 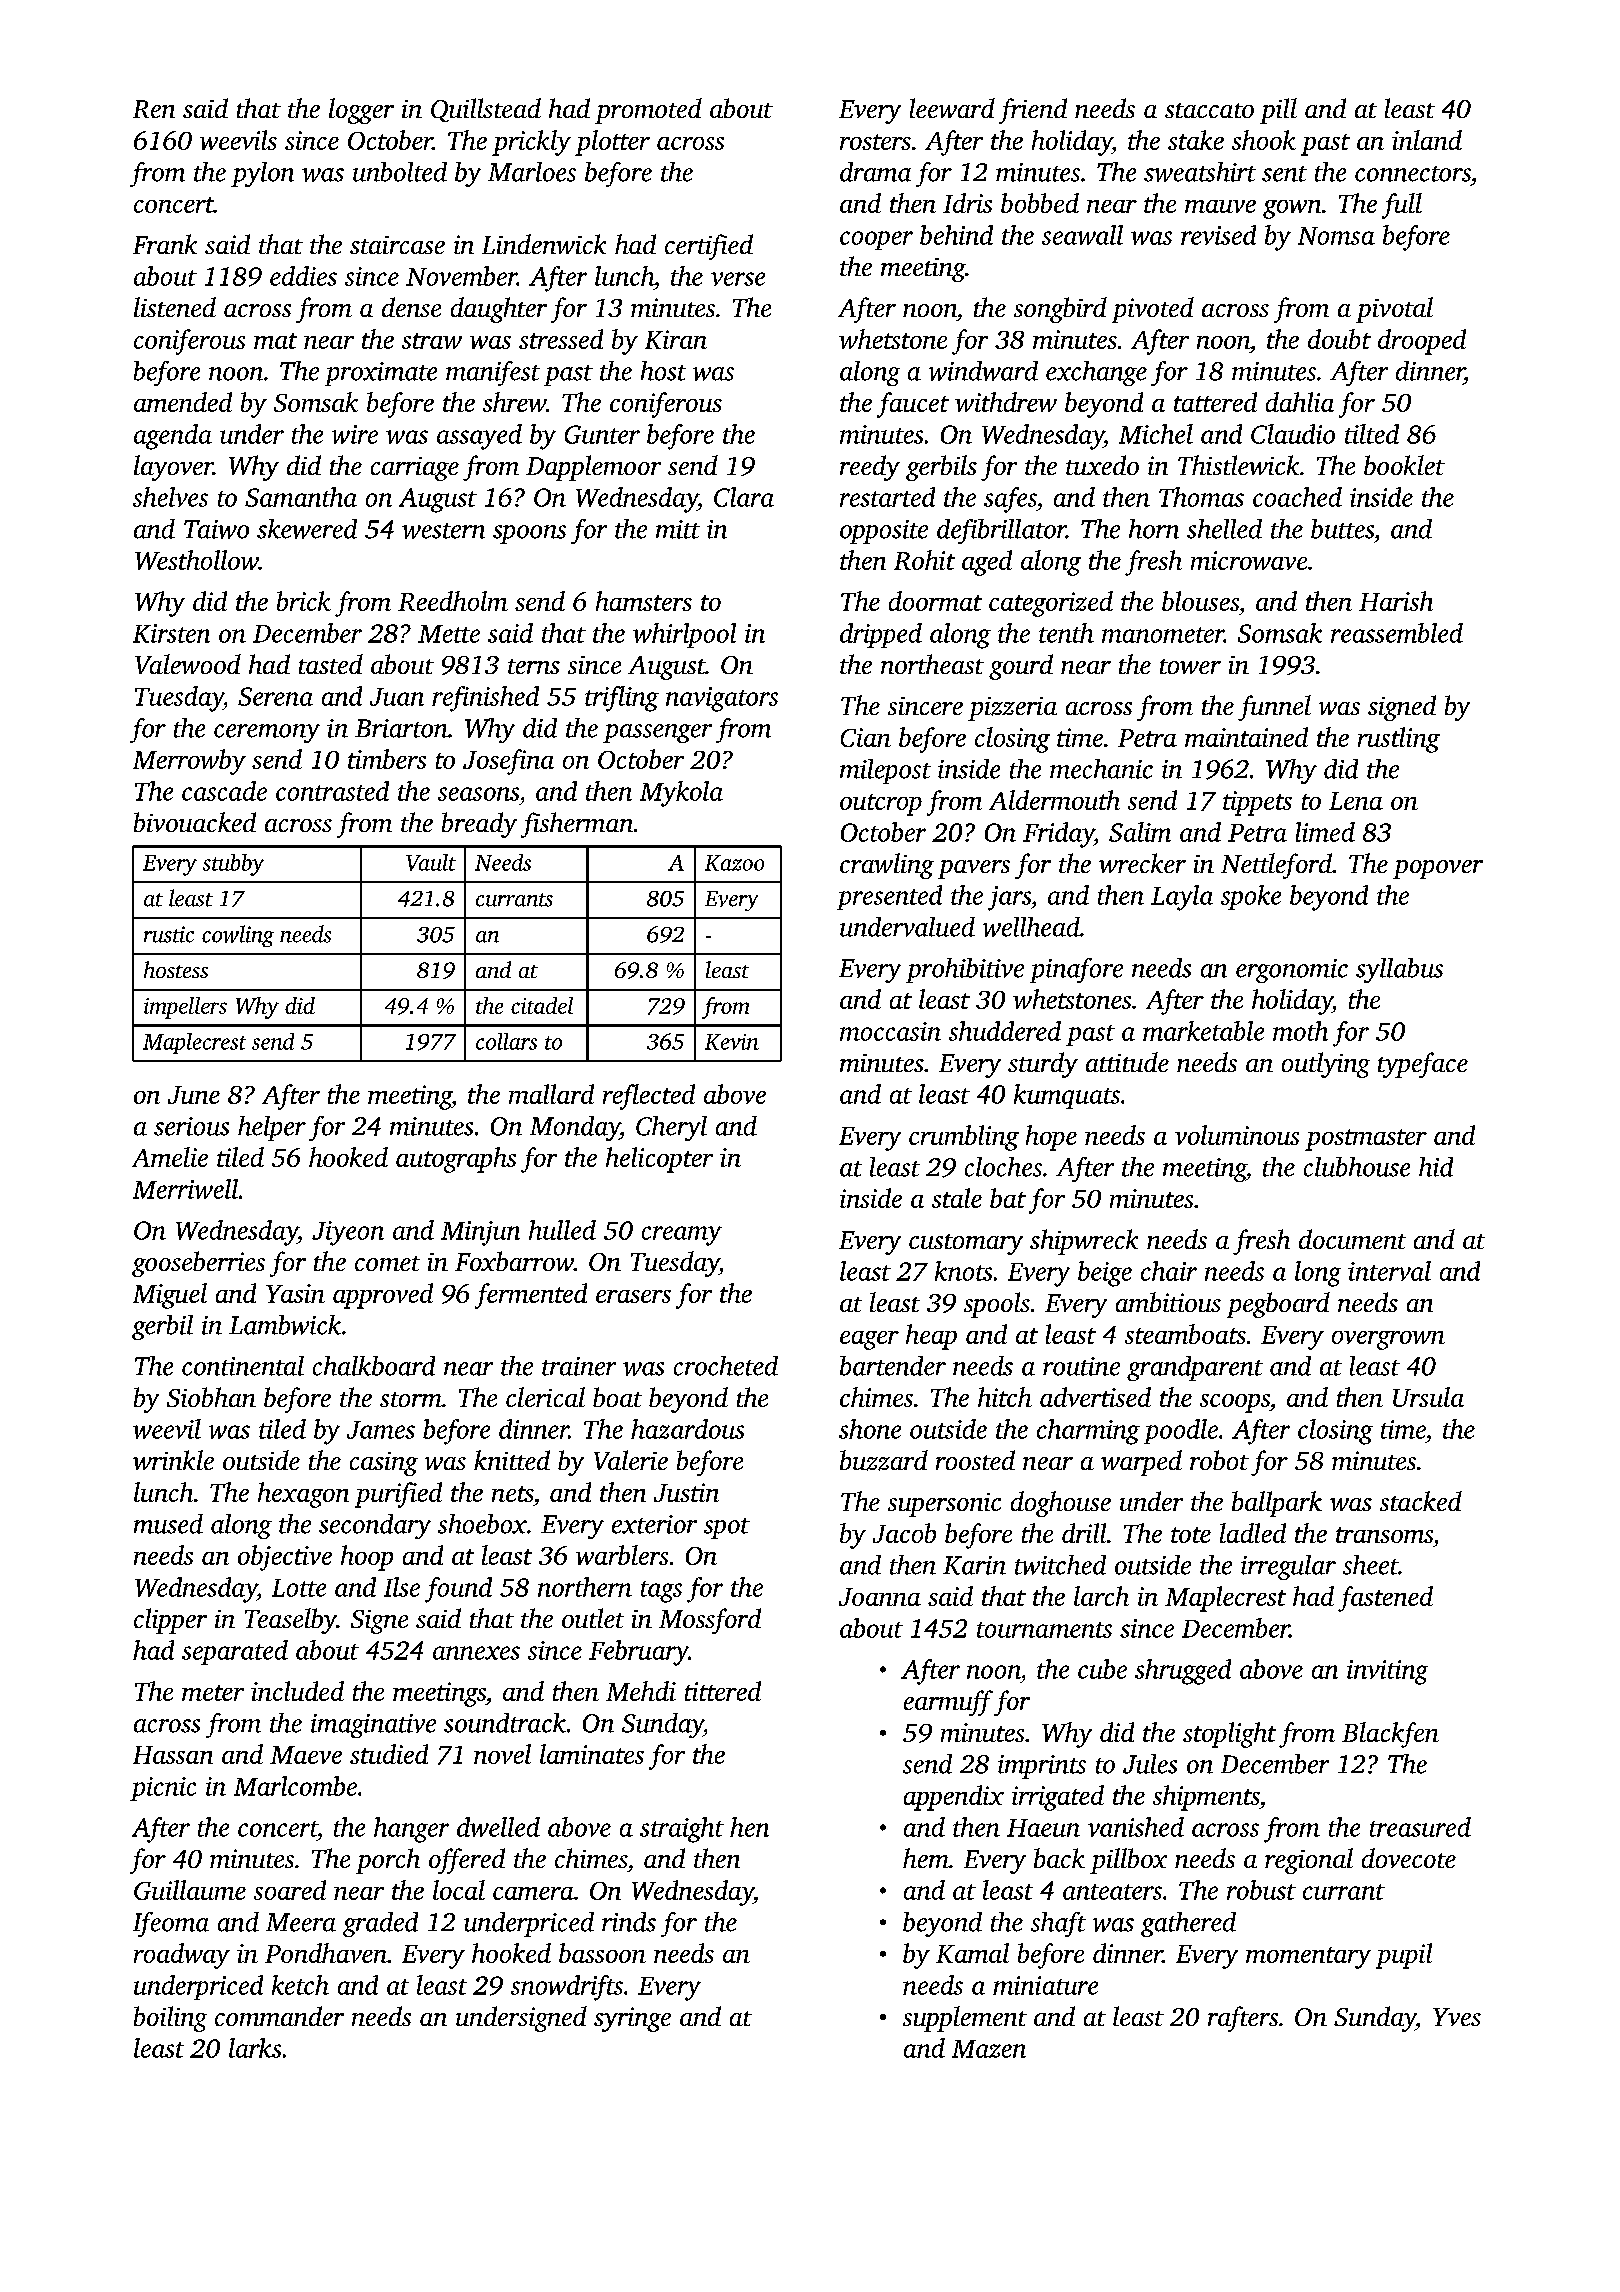 I want to click on inland, so click(x=1427, y=140).
